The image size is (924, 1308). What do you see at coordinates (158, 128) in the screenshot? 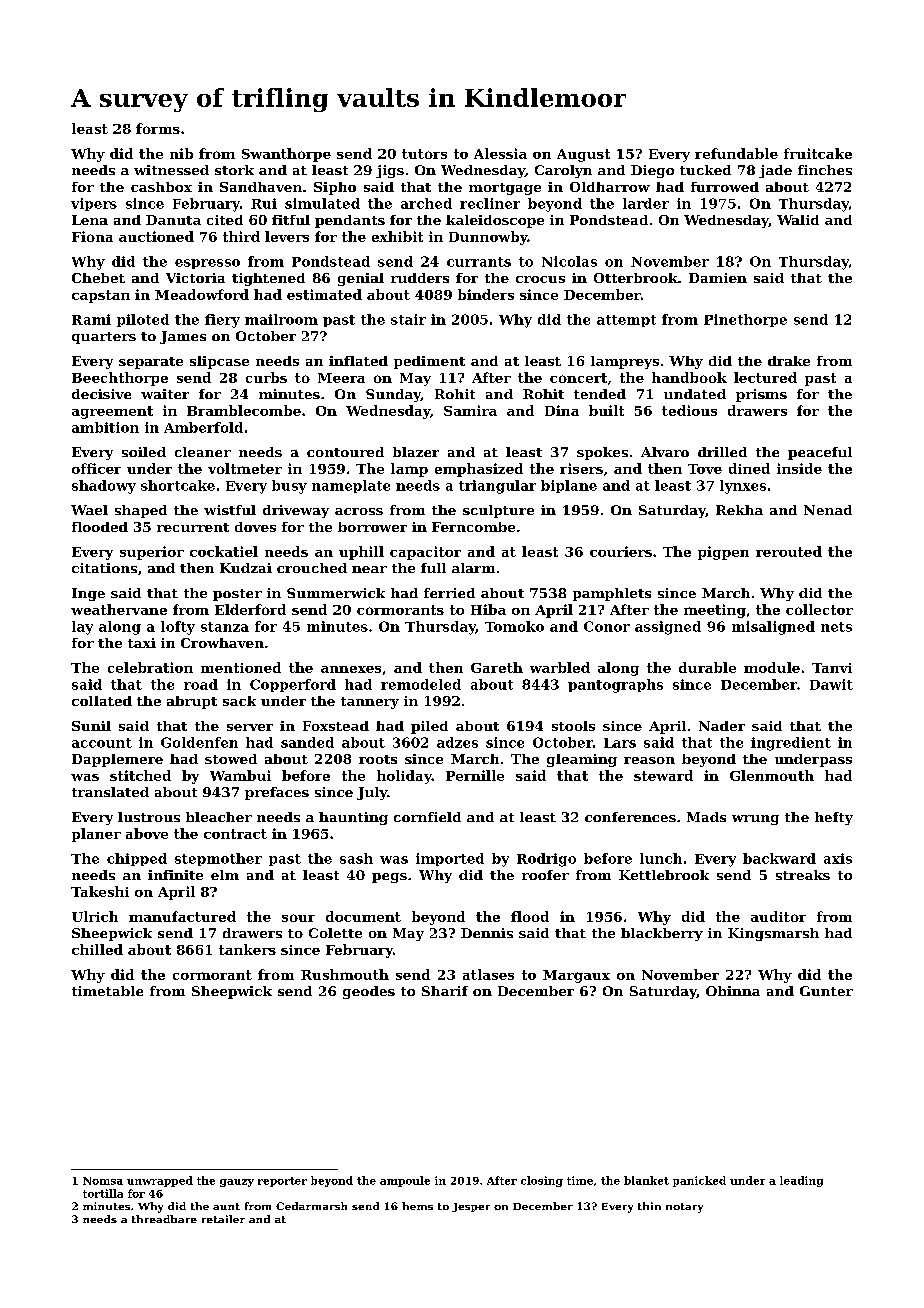
I see `forms` at bounding box center [158, 128].
